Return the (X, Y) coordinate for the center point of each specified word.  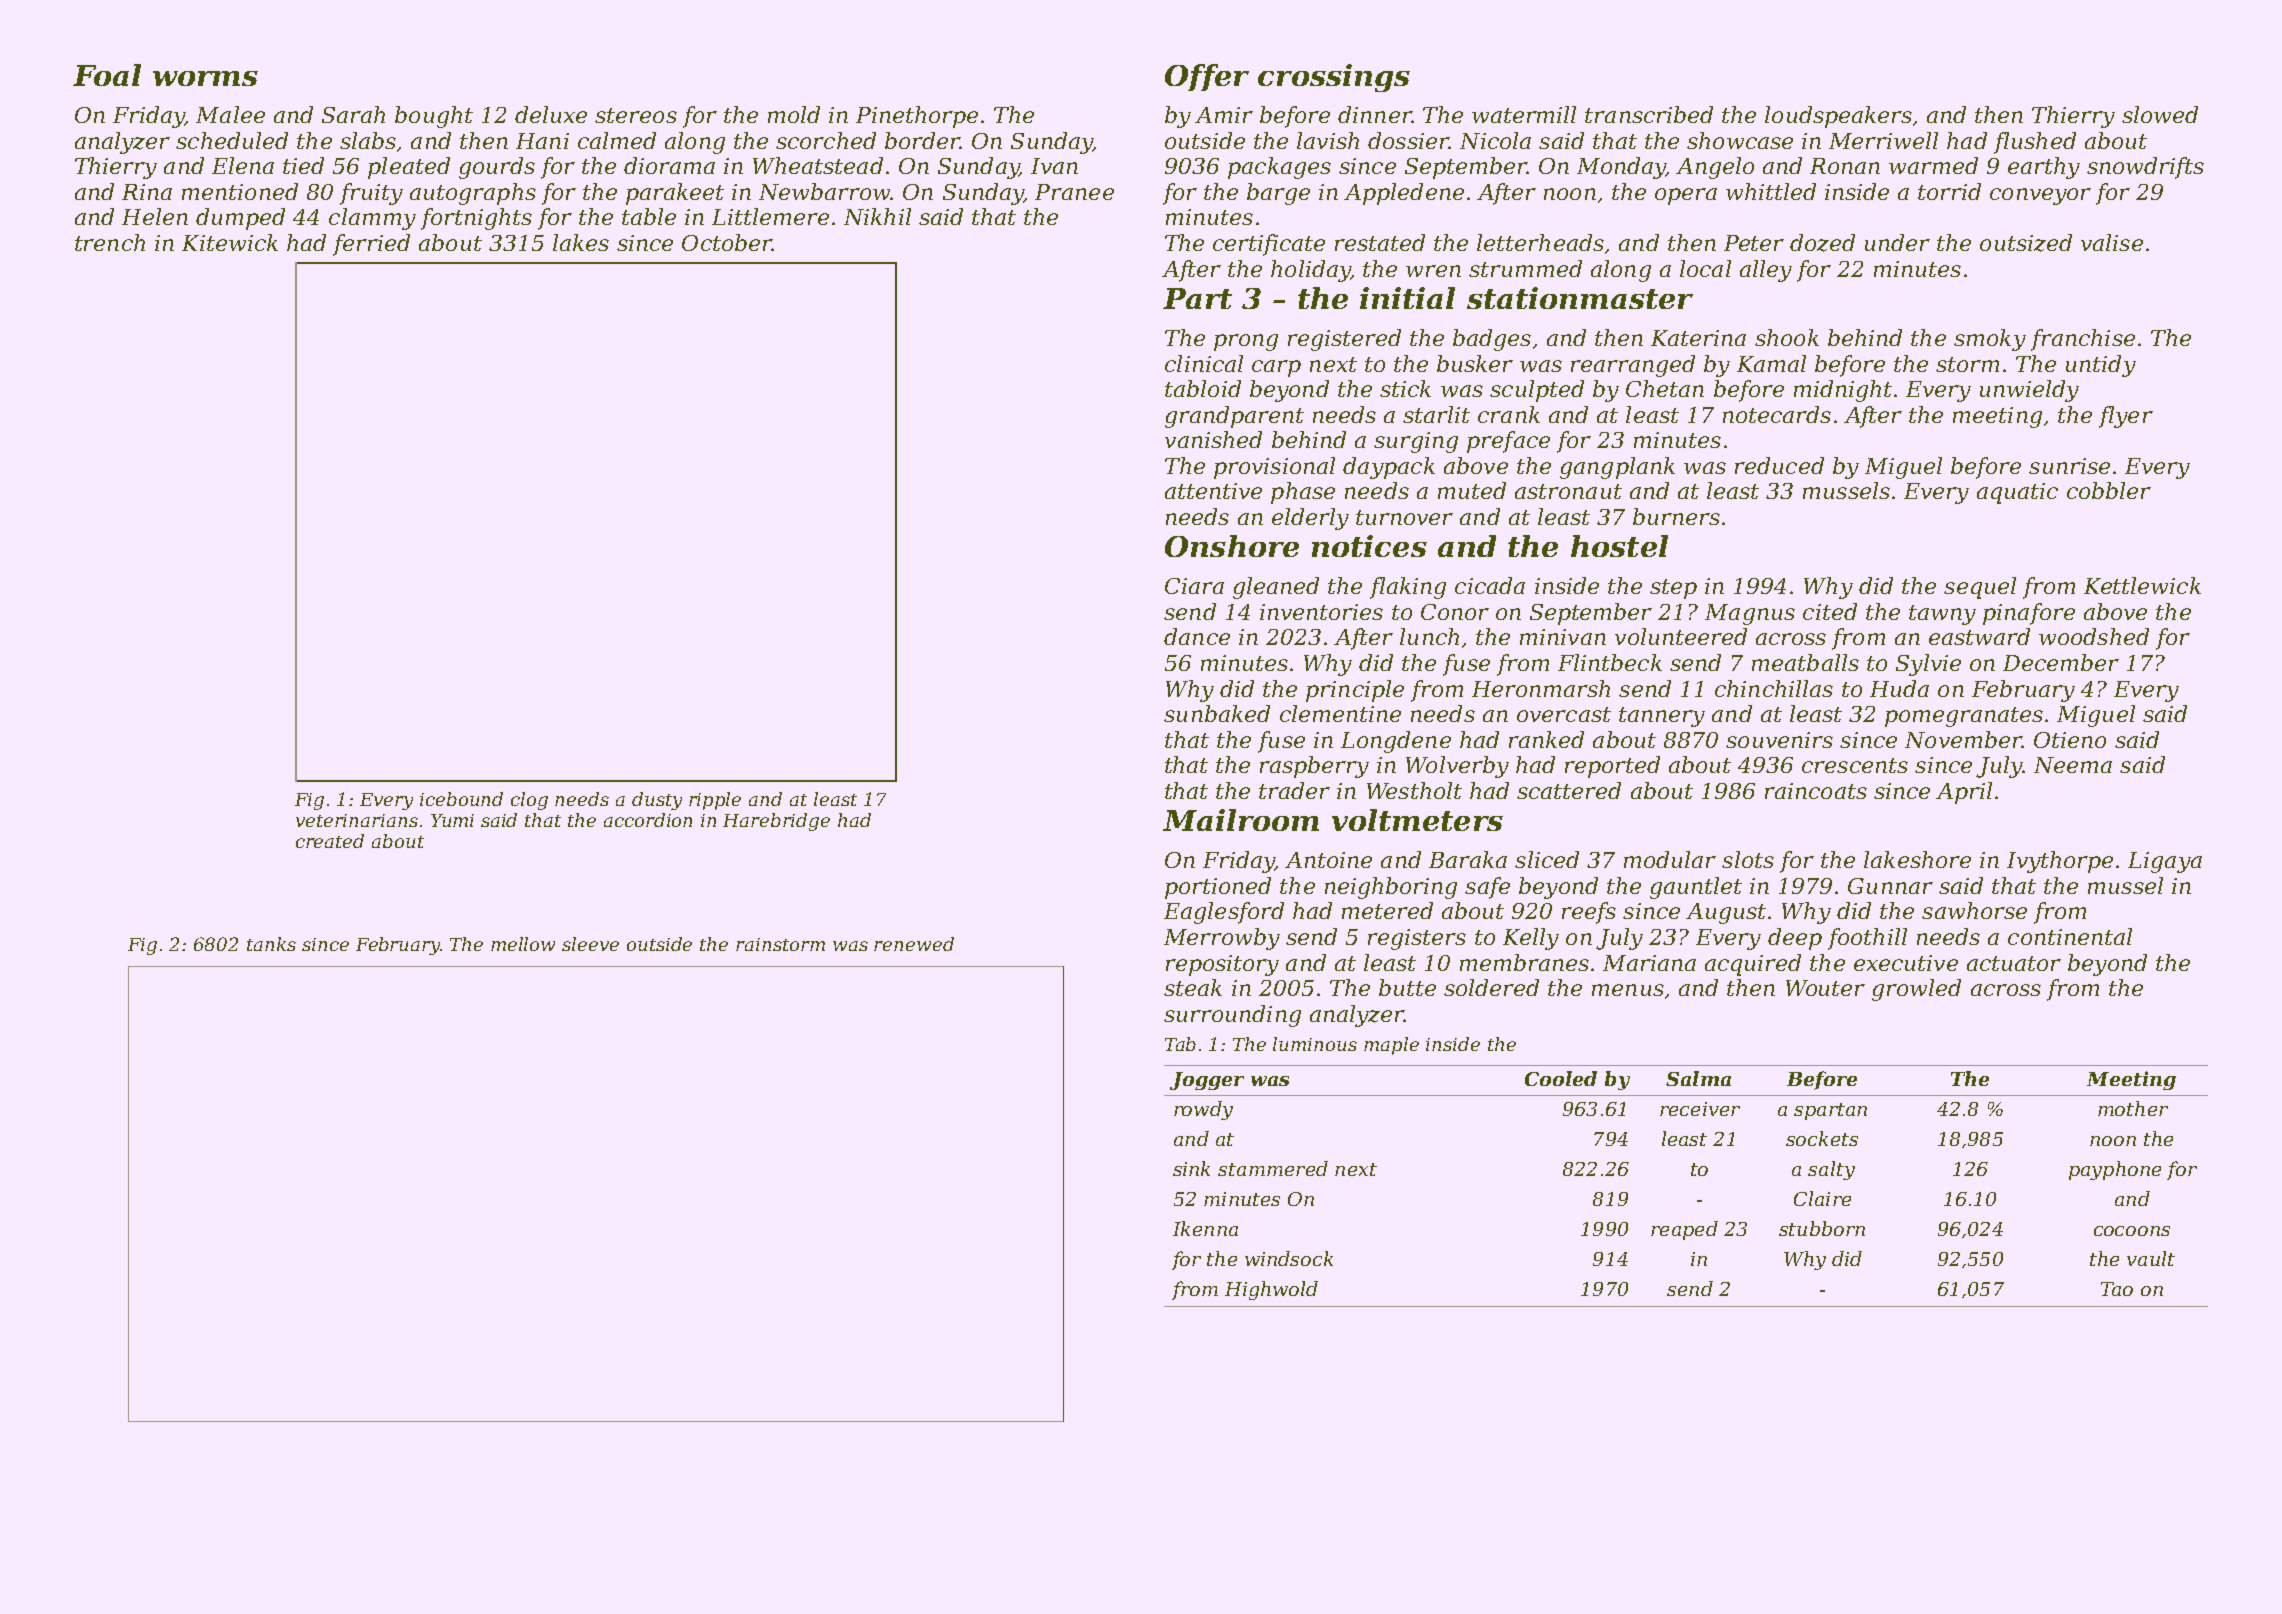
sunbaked (1217, 713)
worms (205, 78)
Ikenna (1205, 1228)
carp (1276, 368)
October (727, 242)
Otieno (2070, 740)
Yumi (452, 820)
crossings (1334, 78)
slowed (2160, 114)
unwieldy (2029, 391)
